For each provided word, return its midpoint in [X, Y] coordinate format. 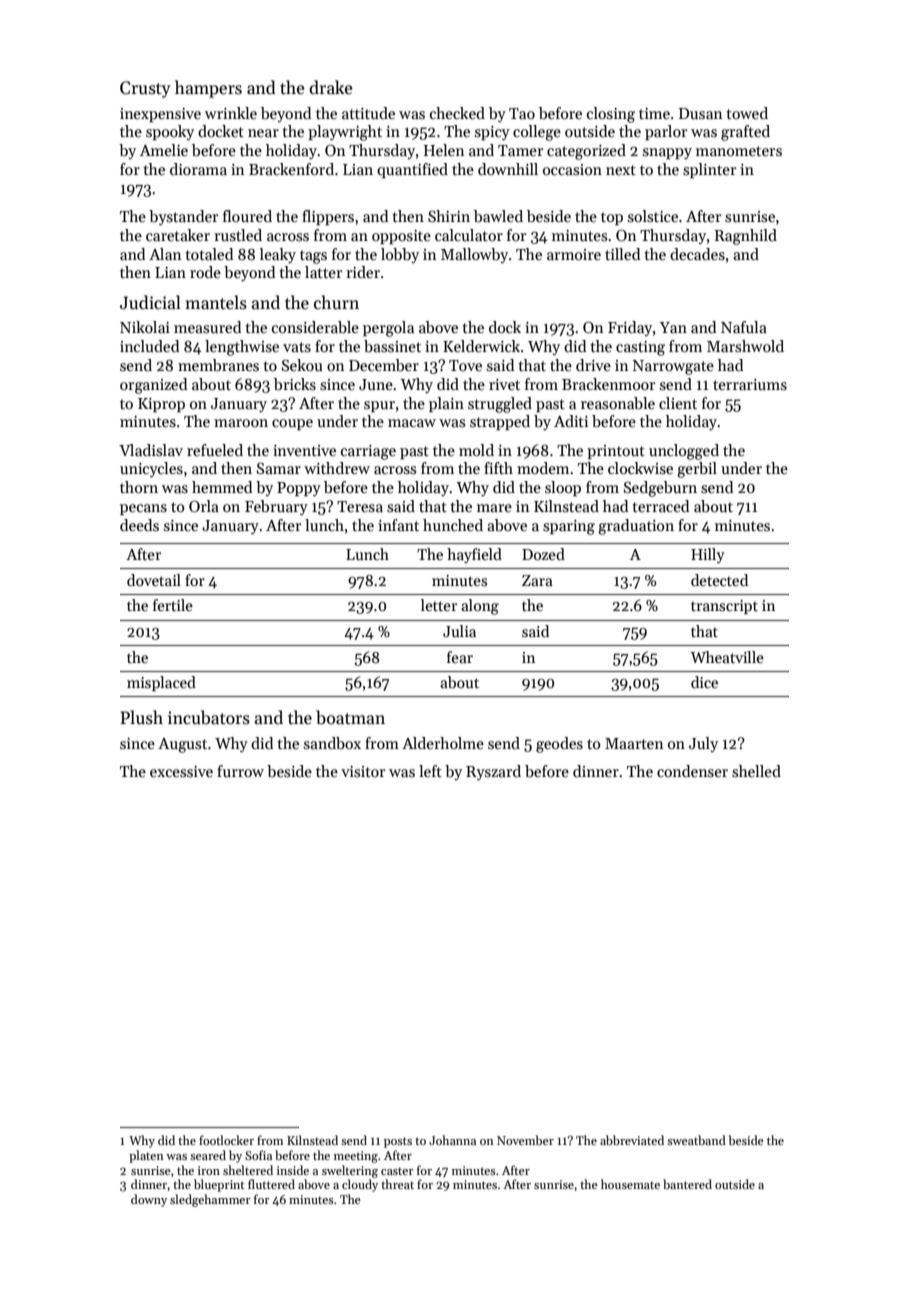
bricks [295, 384]
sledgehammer [210, 1200]
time [654, 113]
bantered [687, 1184]
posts [398, 1142]
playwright [345, 133]
